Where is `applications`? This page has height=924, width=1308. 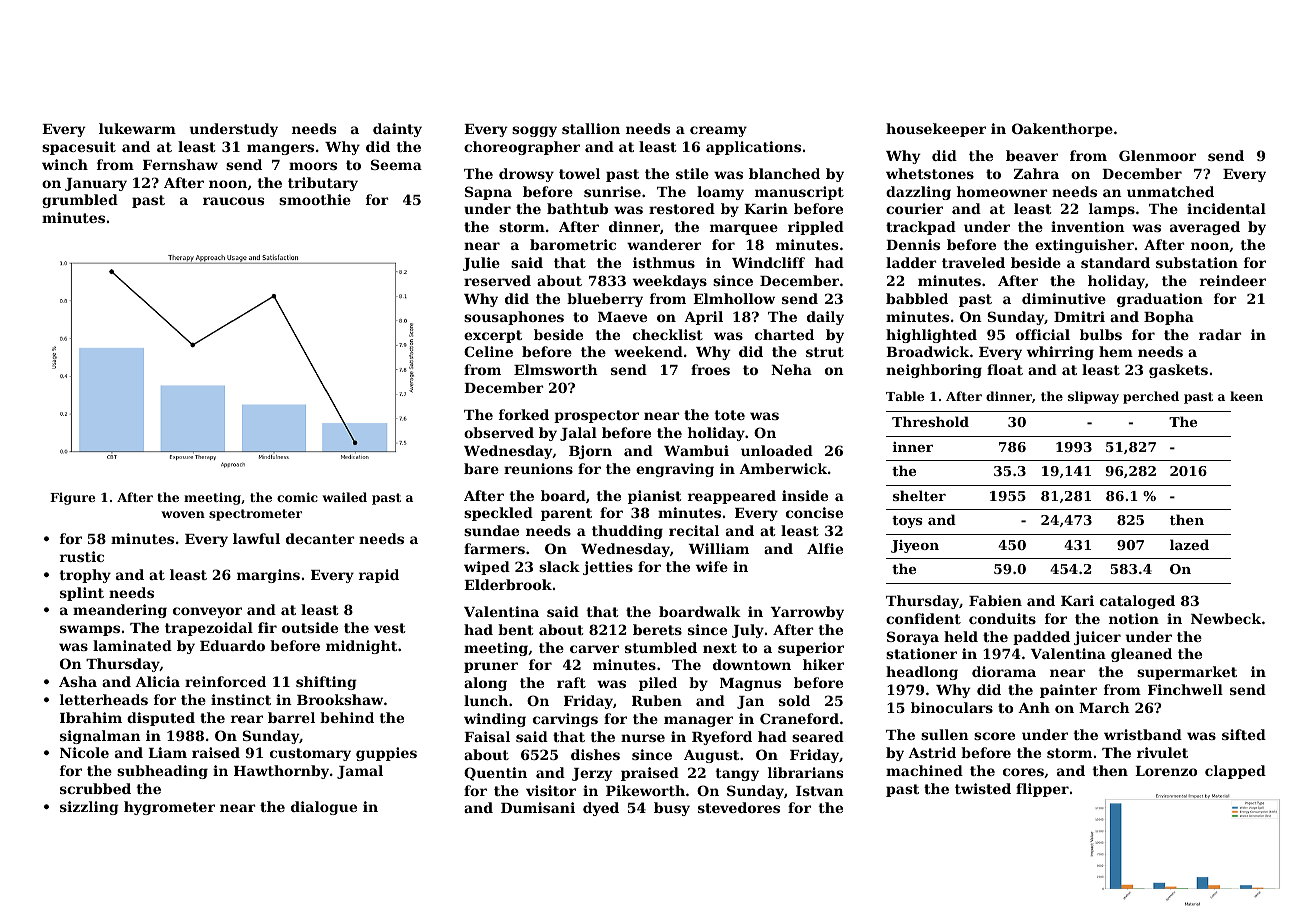
applications is located at coordinates (753, 148).
